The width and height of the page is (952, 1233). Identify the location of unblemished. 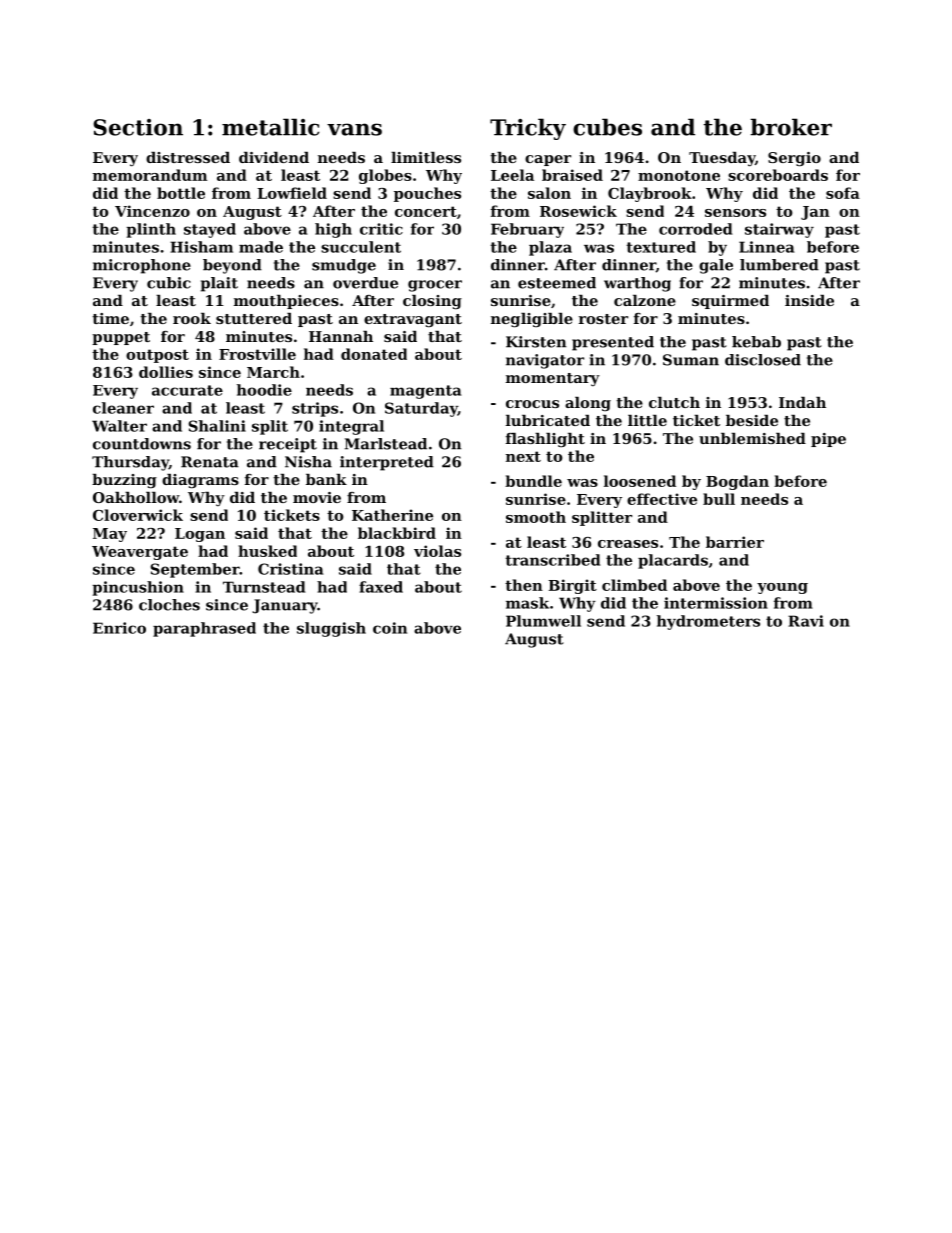
(752, 438).
